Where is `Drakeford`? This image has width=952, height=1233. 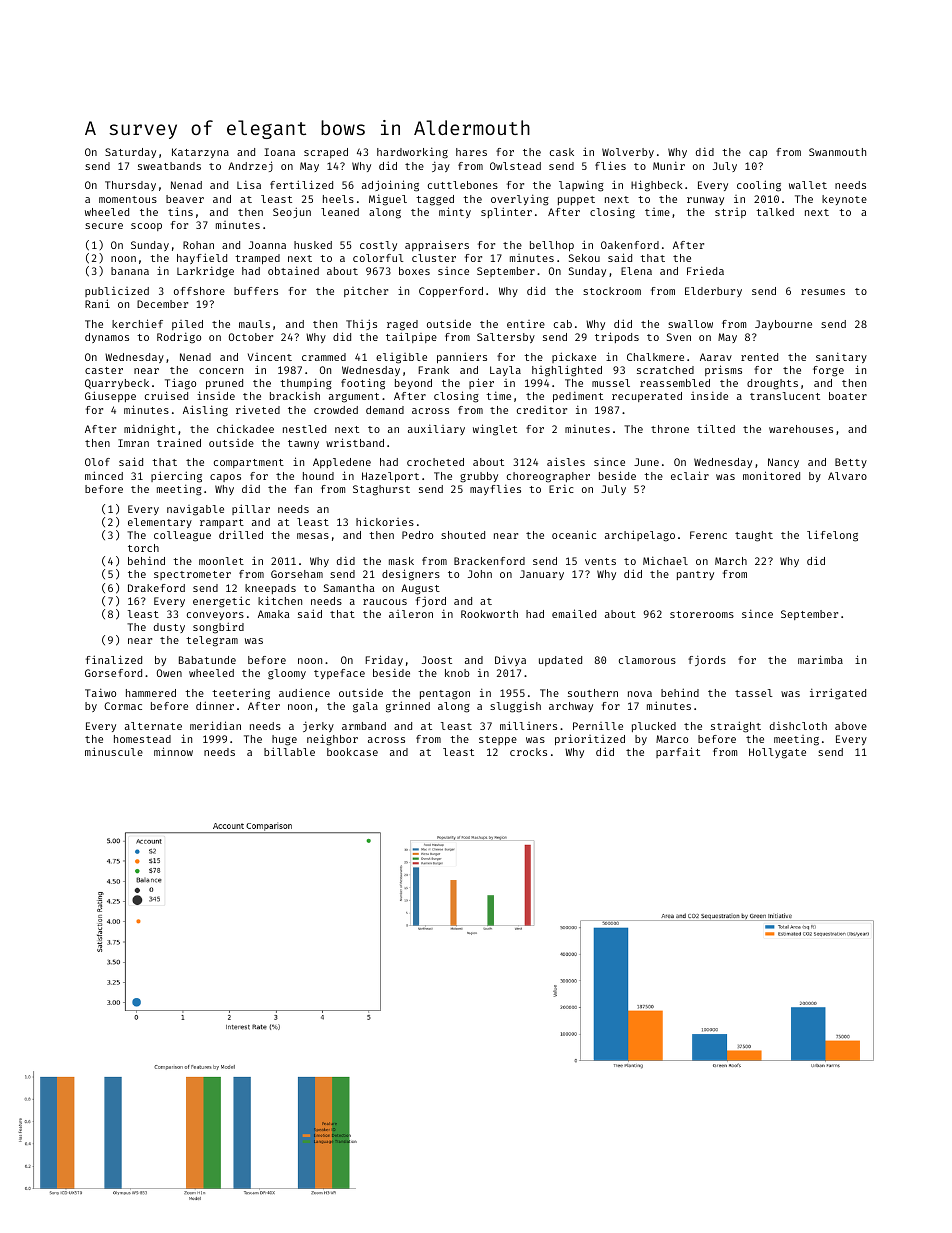
Drakeford is located at coordinates (156, 588).
